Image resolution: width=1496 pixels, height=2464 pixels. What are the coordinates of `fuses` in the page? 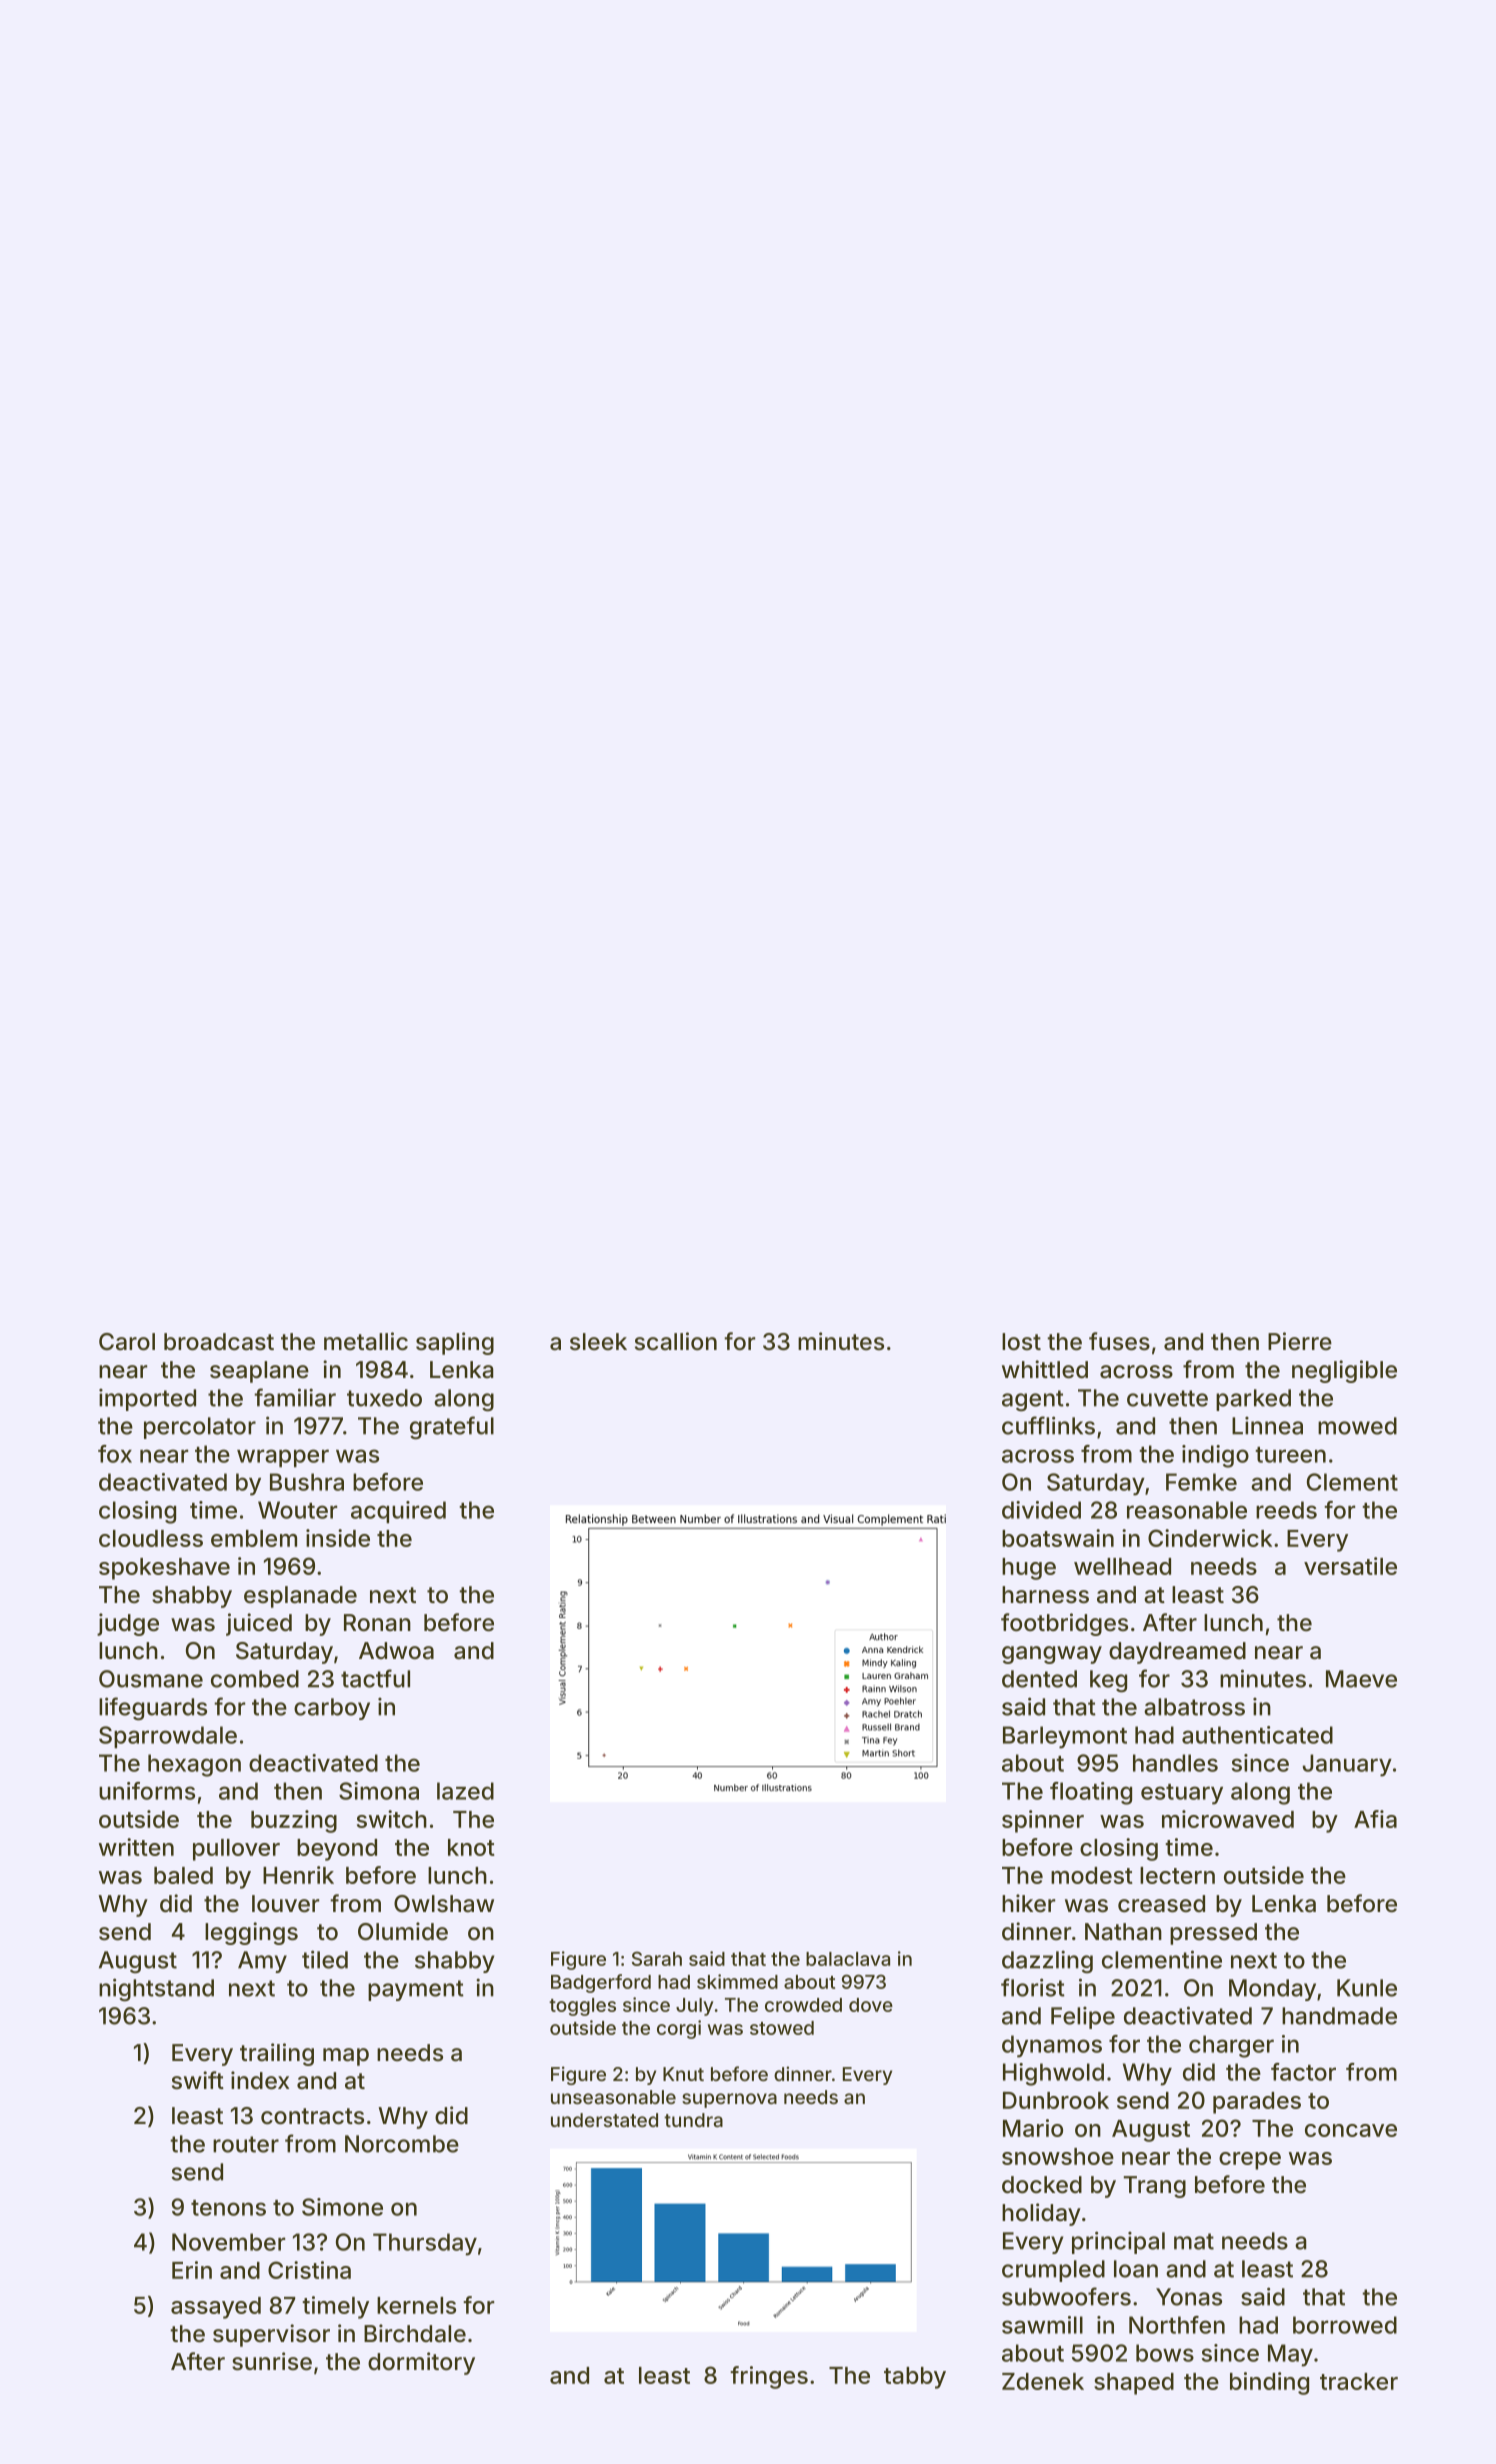 It's located at (1119, 1341).
